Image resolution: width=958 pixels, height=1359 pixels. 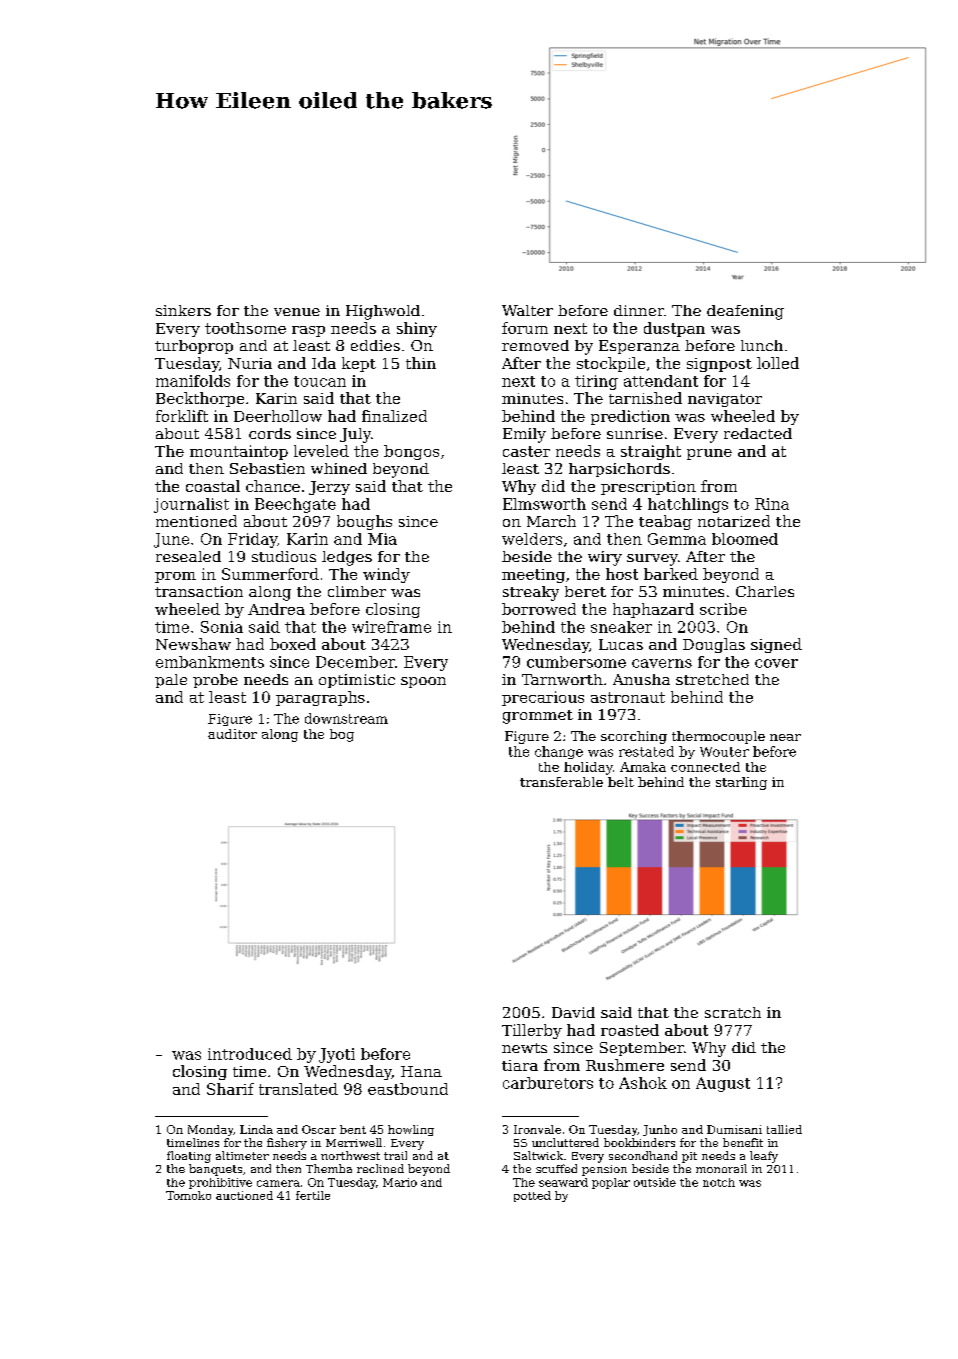 I want to click on Sharif, so click(x=230, y=1089).
